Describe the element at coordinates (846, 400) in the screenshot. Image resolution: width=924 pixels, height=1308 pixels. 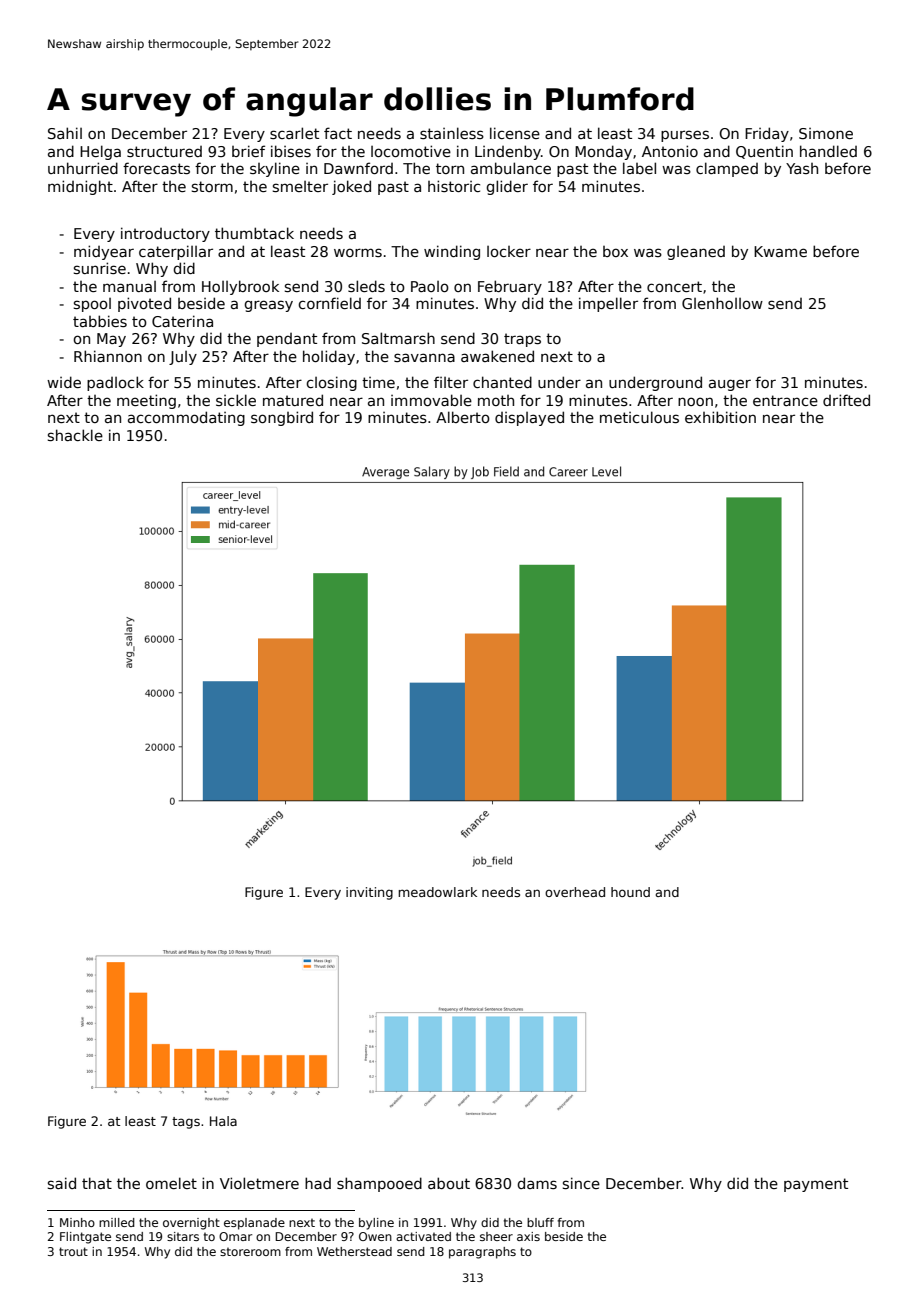
I see `drifted` at that location.
